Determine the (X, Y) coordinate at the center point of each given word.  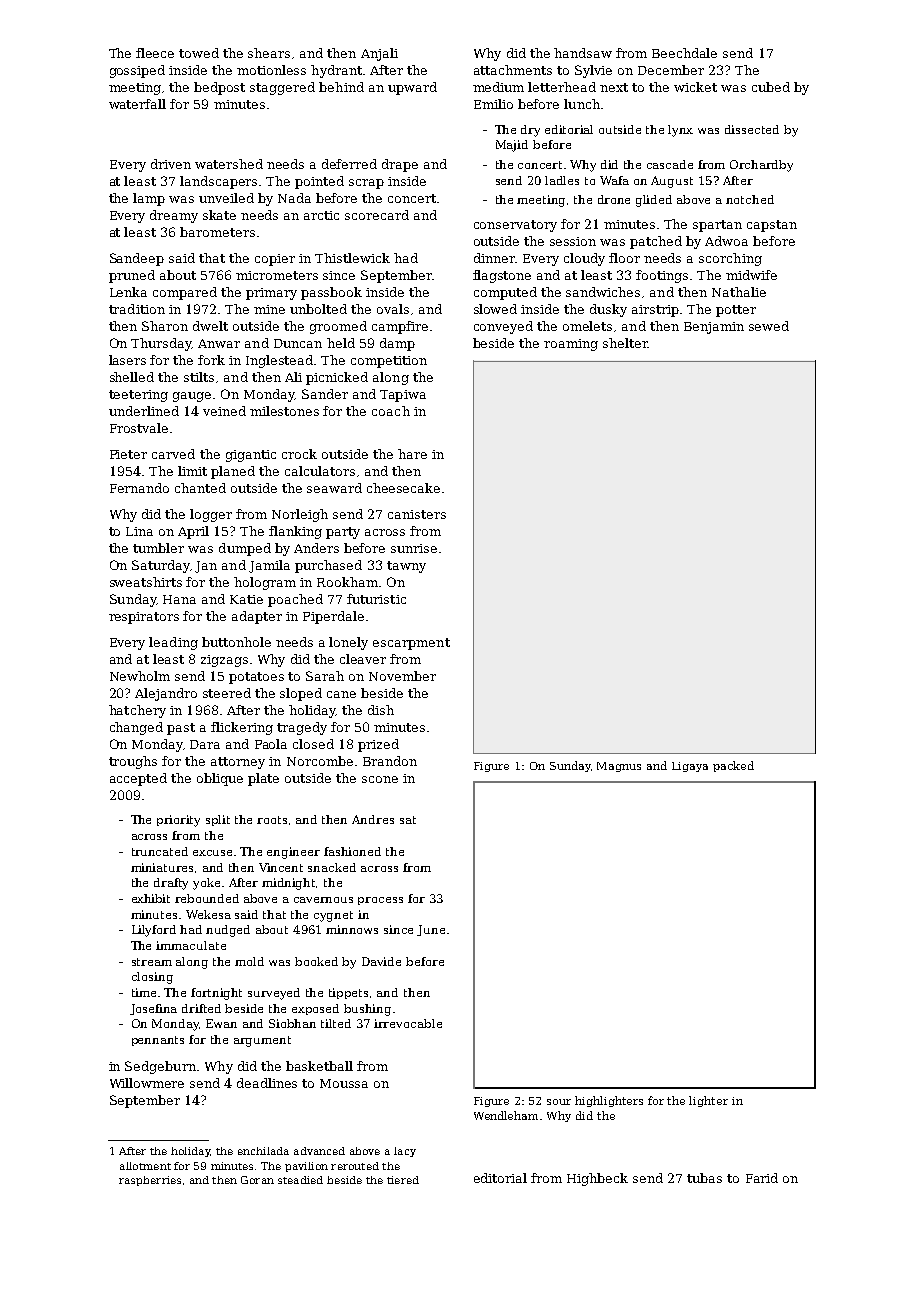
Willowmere (147, 1083)
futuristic (376, 599)
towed (199, 53)
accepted (138, 779)
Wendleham (506, 1115)
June (431, 930)
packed (733, 766)
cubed (771, 87)
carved (173, 454)
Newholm (140, 676)
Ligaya (690, 767)
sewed (769, 326)
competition (389, 362)
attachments (513, 70)
